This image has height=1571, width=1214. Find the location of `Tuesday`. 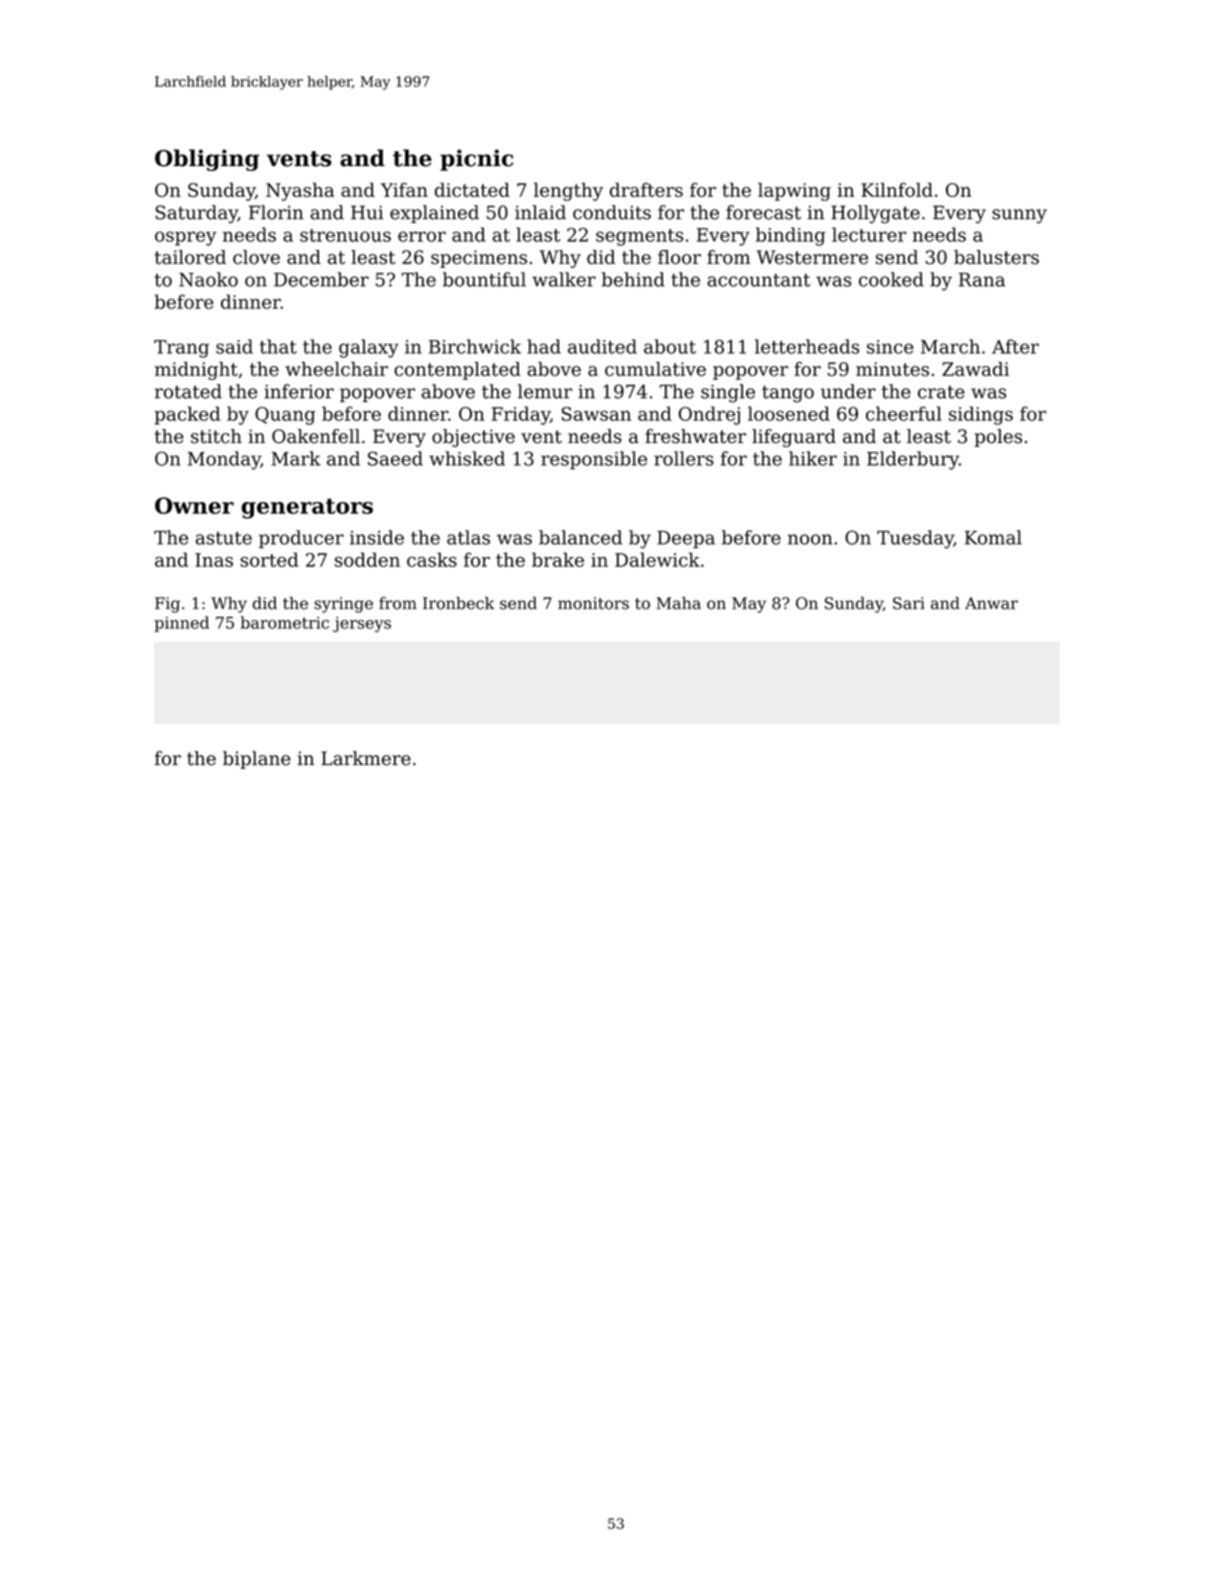

Tuesday is located at coordinates (915, 539).
